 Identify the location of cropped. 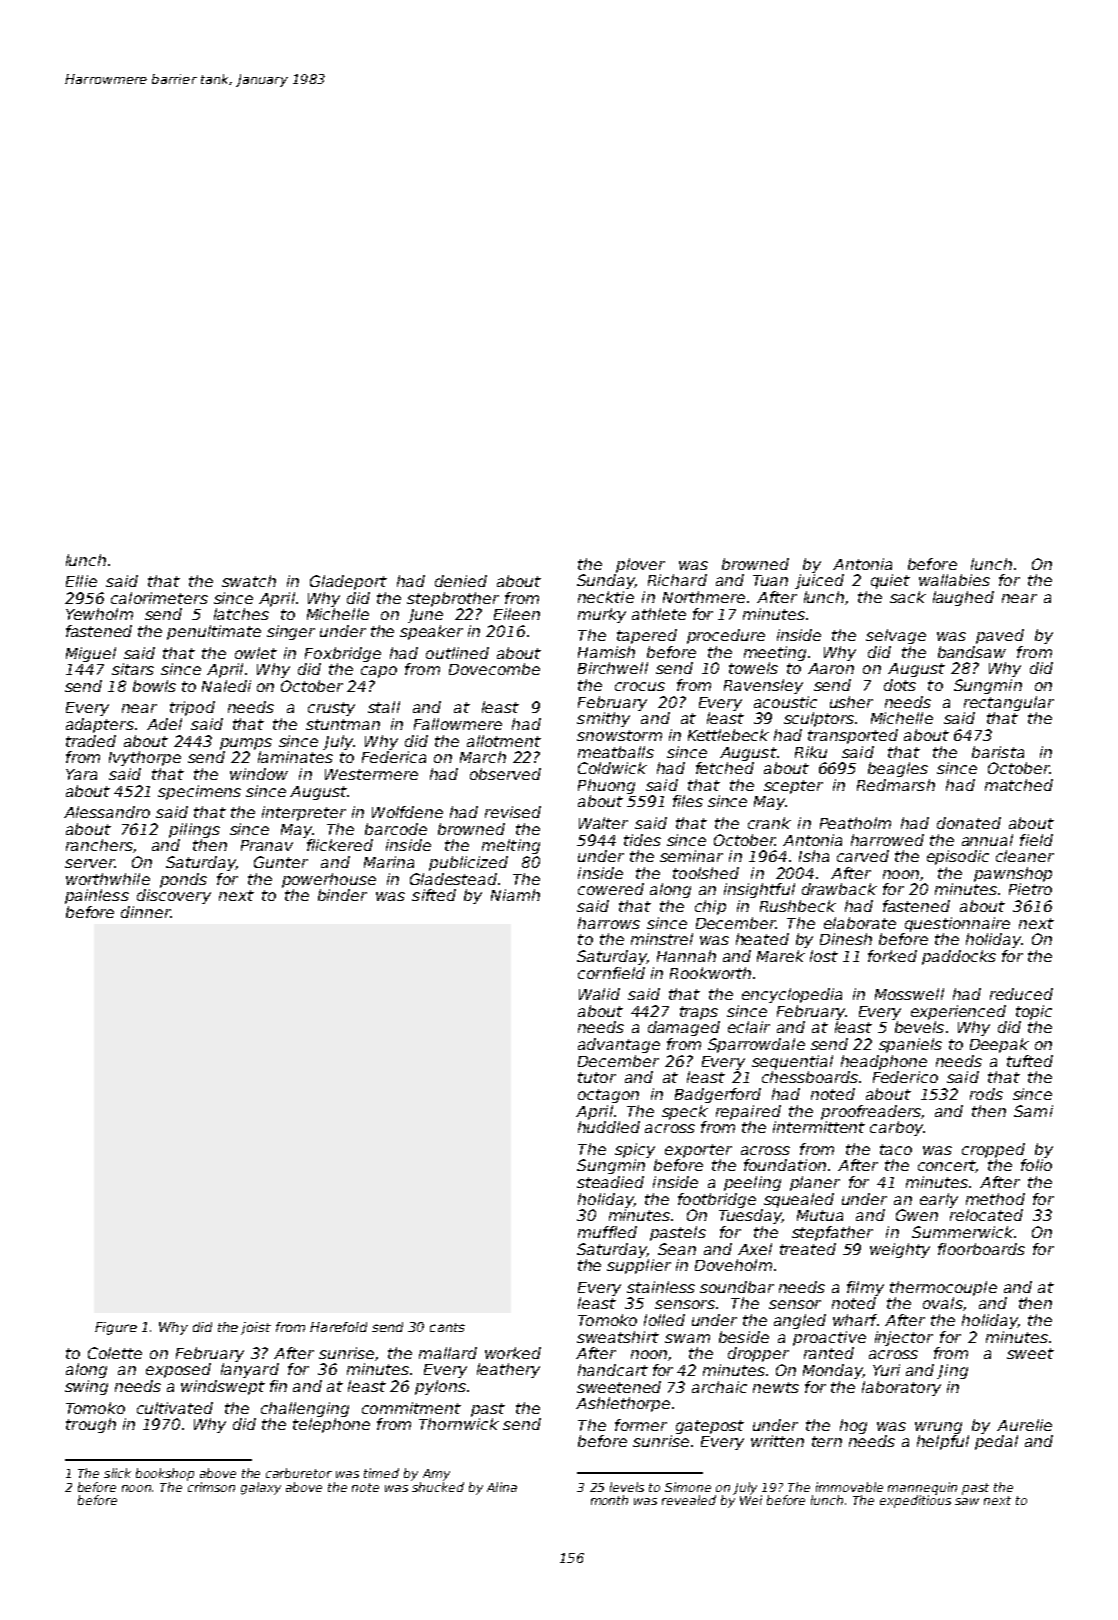
(993, 1150).
